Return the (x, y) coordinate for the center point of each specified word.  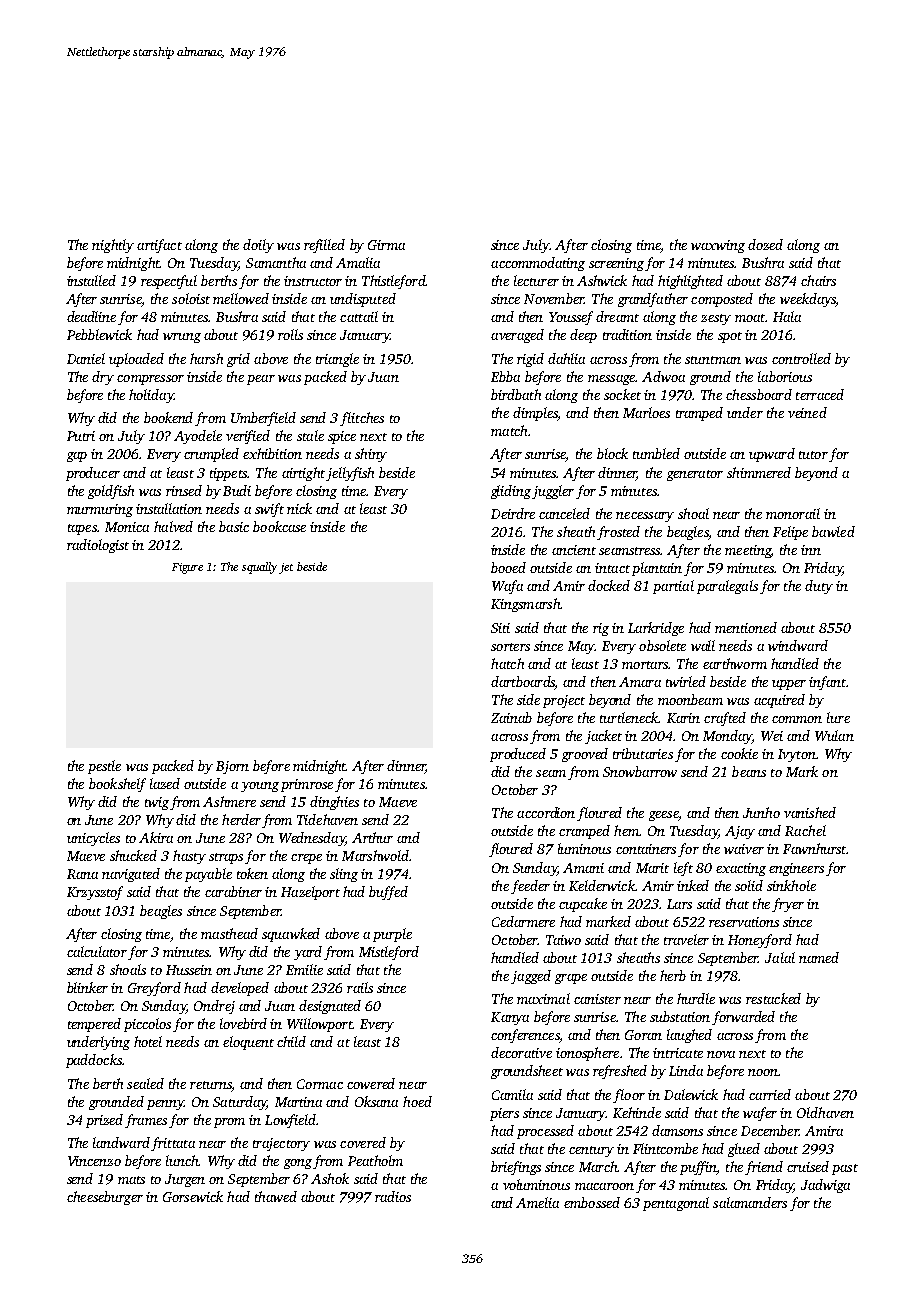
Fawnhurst (814, 848)
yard (308, 953)
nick (299, 508)
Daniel (86, 358)
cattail (359, 316)
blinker (87, 987)
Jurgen (185, 1180)
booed (508, 567)
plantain (657, 569)
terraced (820, 394)
